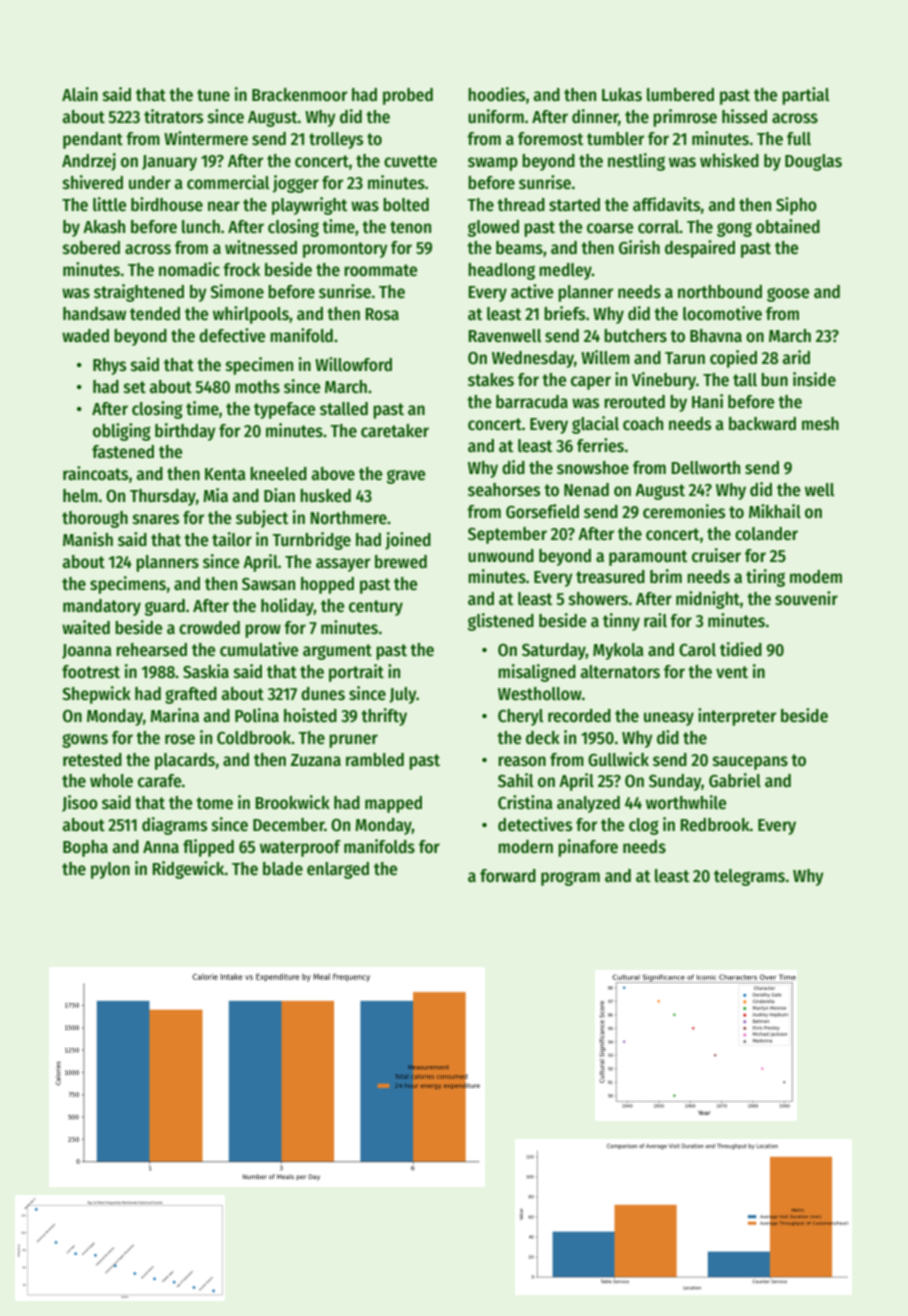 The image size is (908, 1316). What do you see at coordinates (520, 717) in the image?
I see `Cheryl` at bounding box center [520, 717].
